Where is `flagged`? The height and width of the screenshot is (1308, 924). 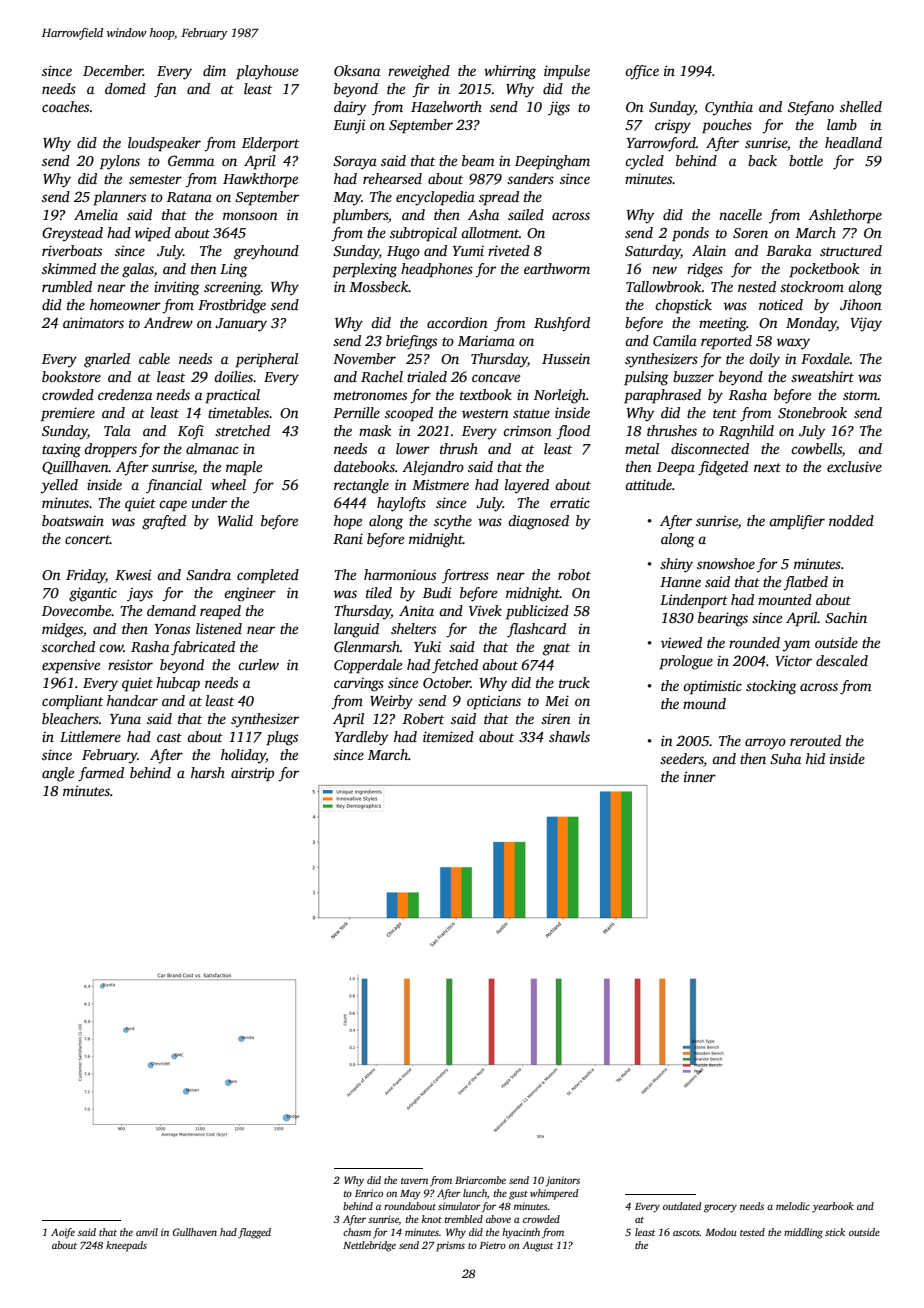
flagged is located at coordinates (254, 1233).
